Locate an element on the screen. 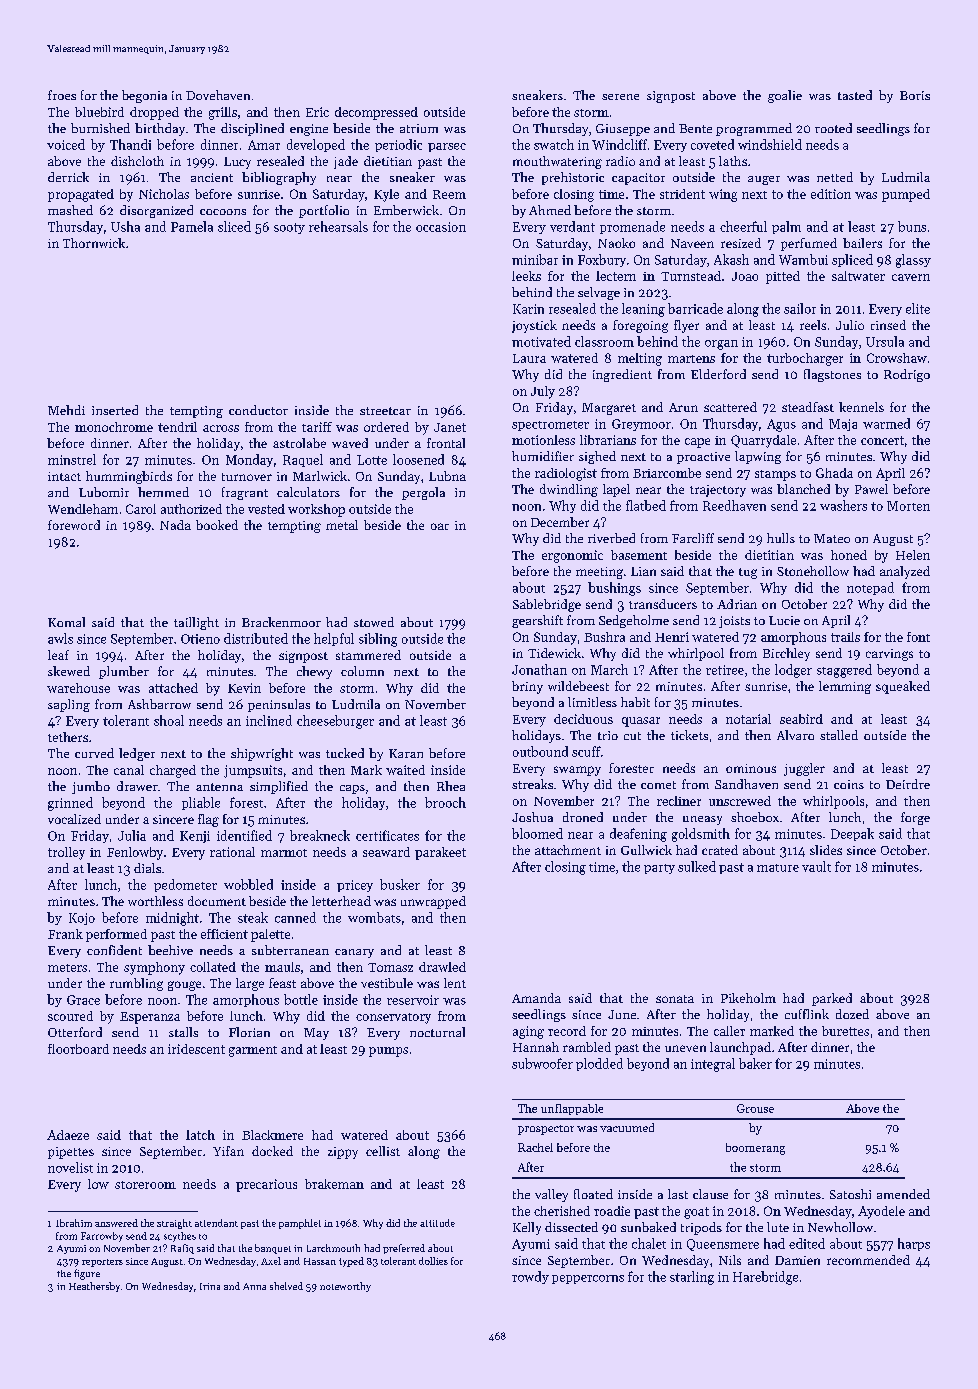  Adrian is located at coordinates (737, 604).
